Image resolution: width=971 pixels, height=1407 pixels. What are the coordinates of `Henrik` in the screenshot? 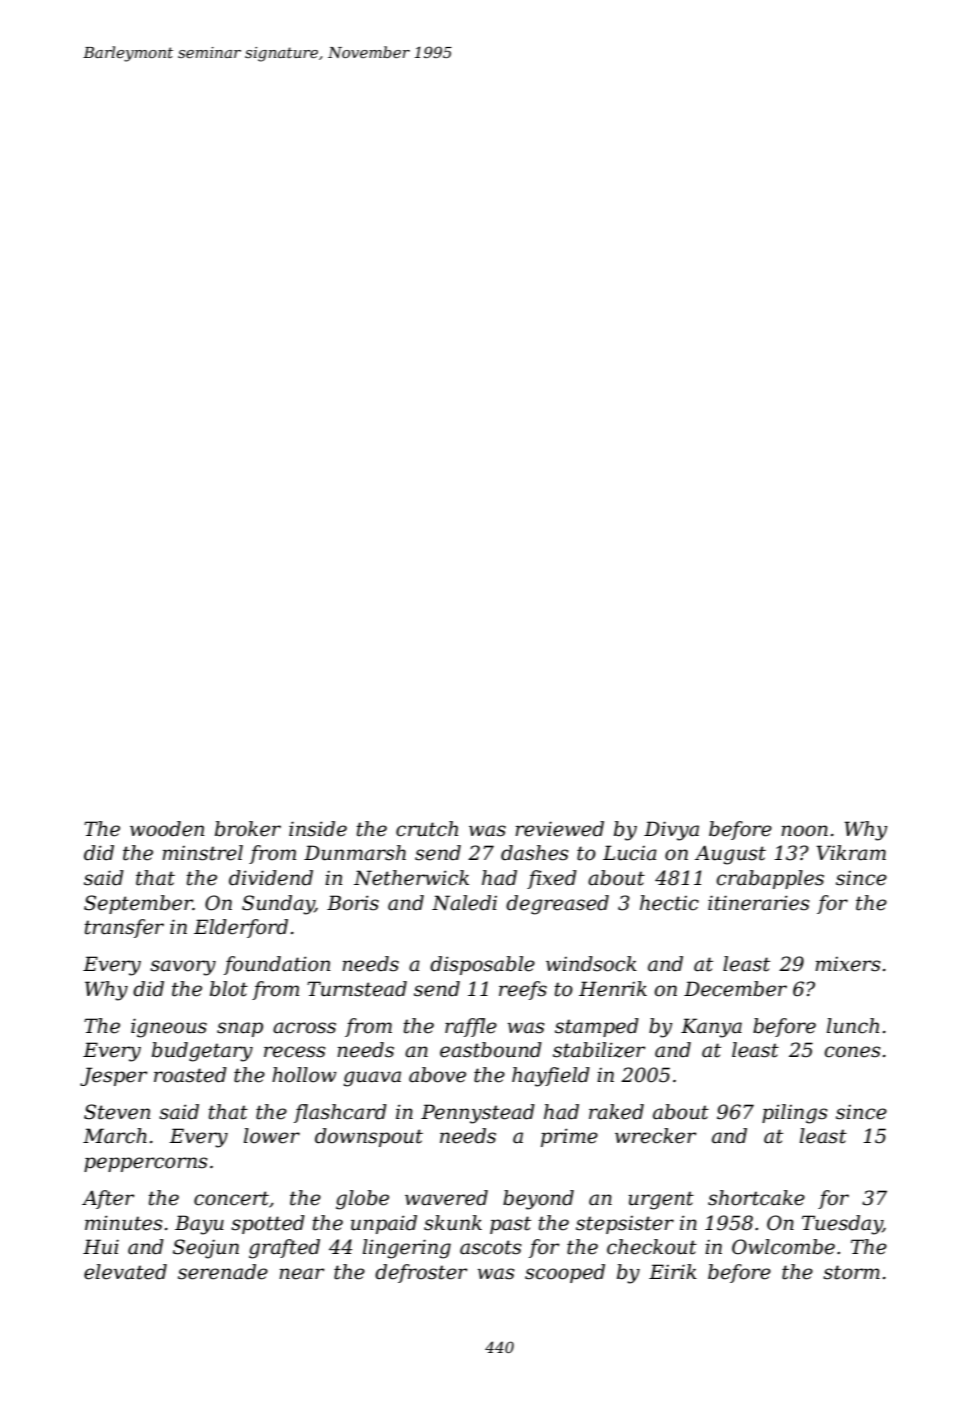 It's located at (613, 989).
